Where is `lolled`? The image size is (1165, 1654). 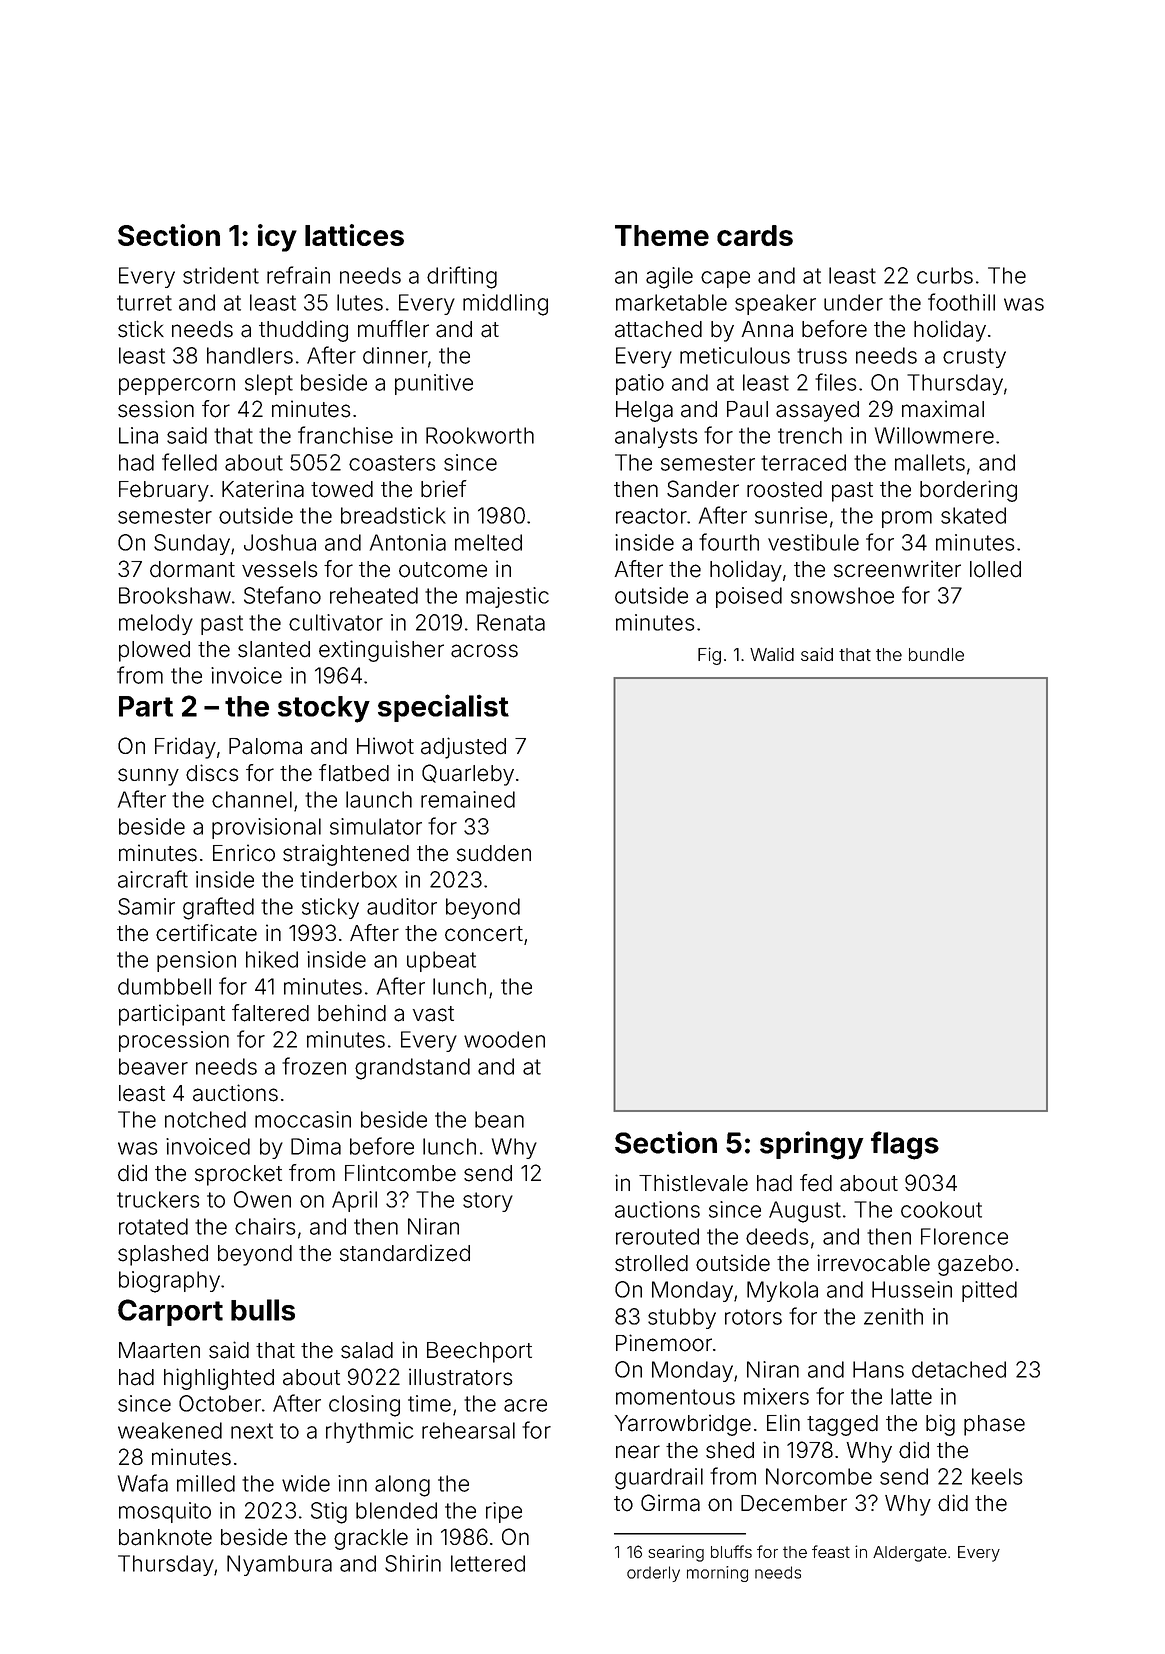 lolled is located at coordinates (995, 569).
